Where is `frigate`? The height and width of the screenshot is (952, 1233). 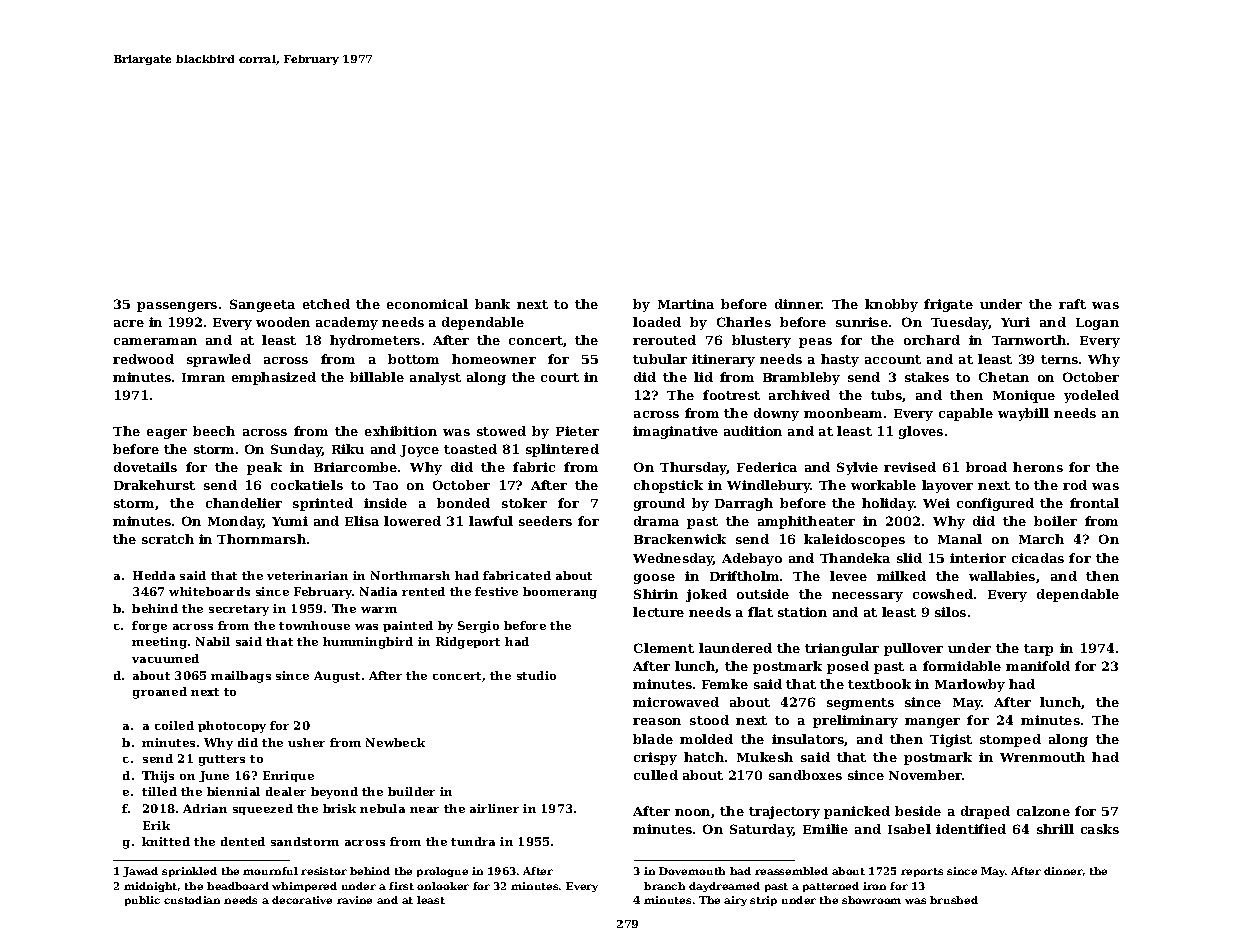 frigate is located at coordinates (948, 305).
